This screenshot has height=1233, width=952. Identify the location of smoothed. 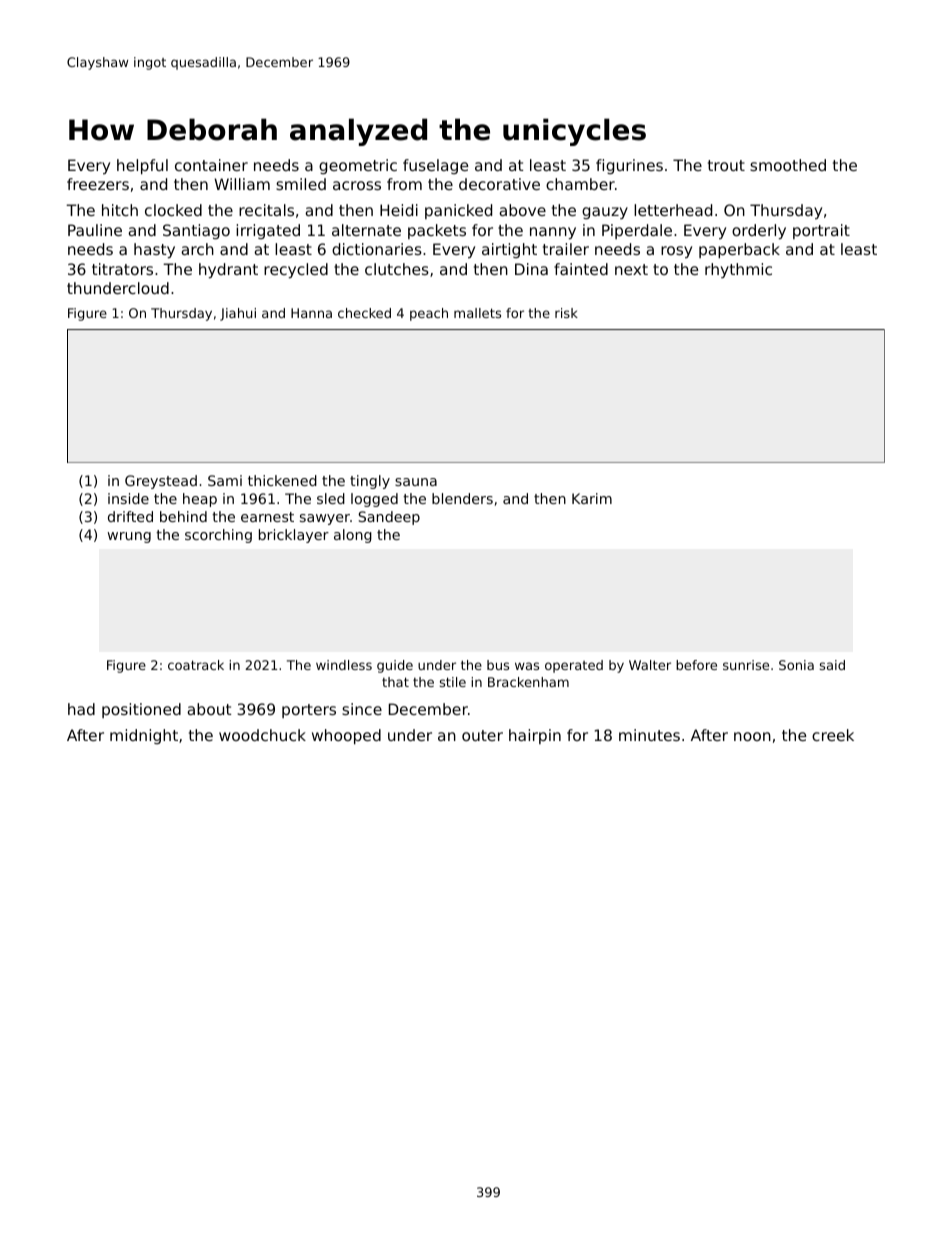
(788, 165).
